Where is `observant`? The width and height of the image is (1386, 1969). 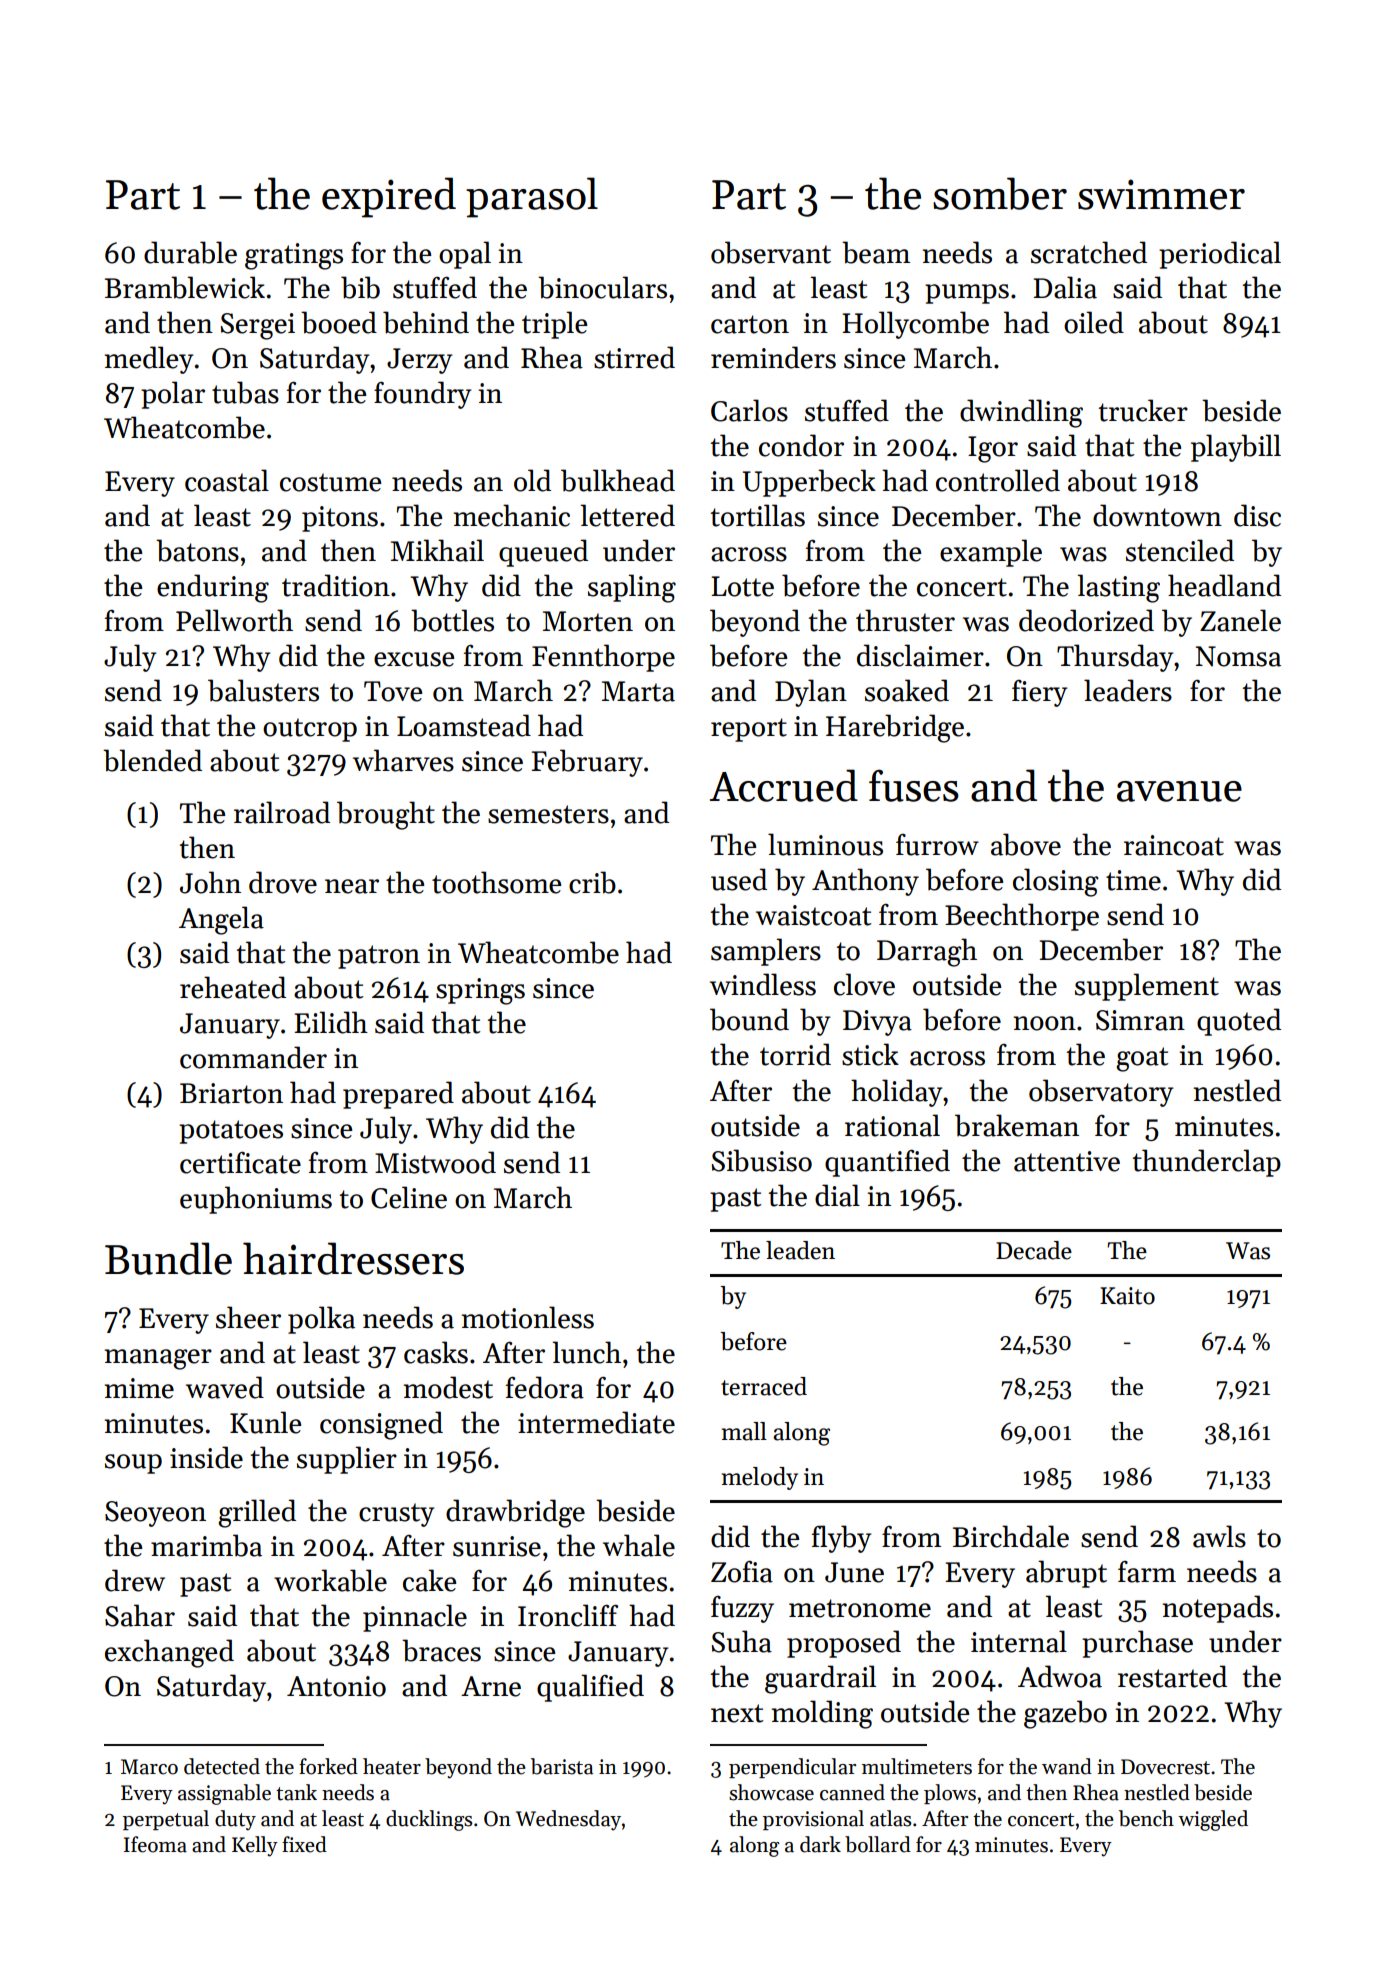
observant is located at coordinates (771, 252).
